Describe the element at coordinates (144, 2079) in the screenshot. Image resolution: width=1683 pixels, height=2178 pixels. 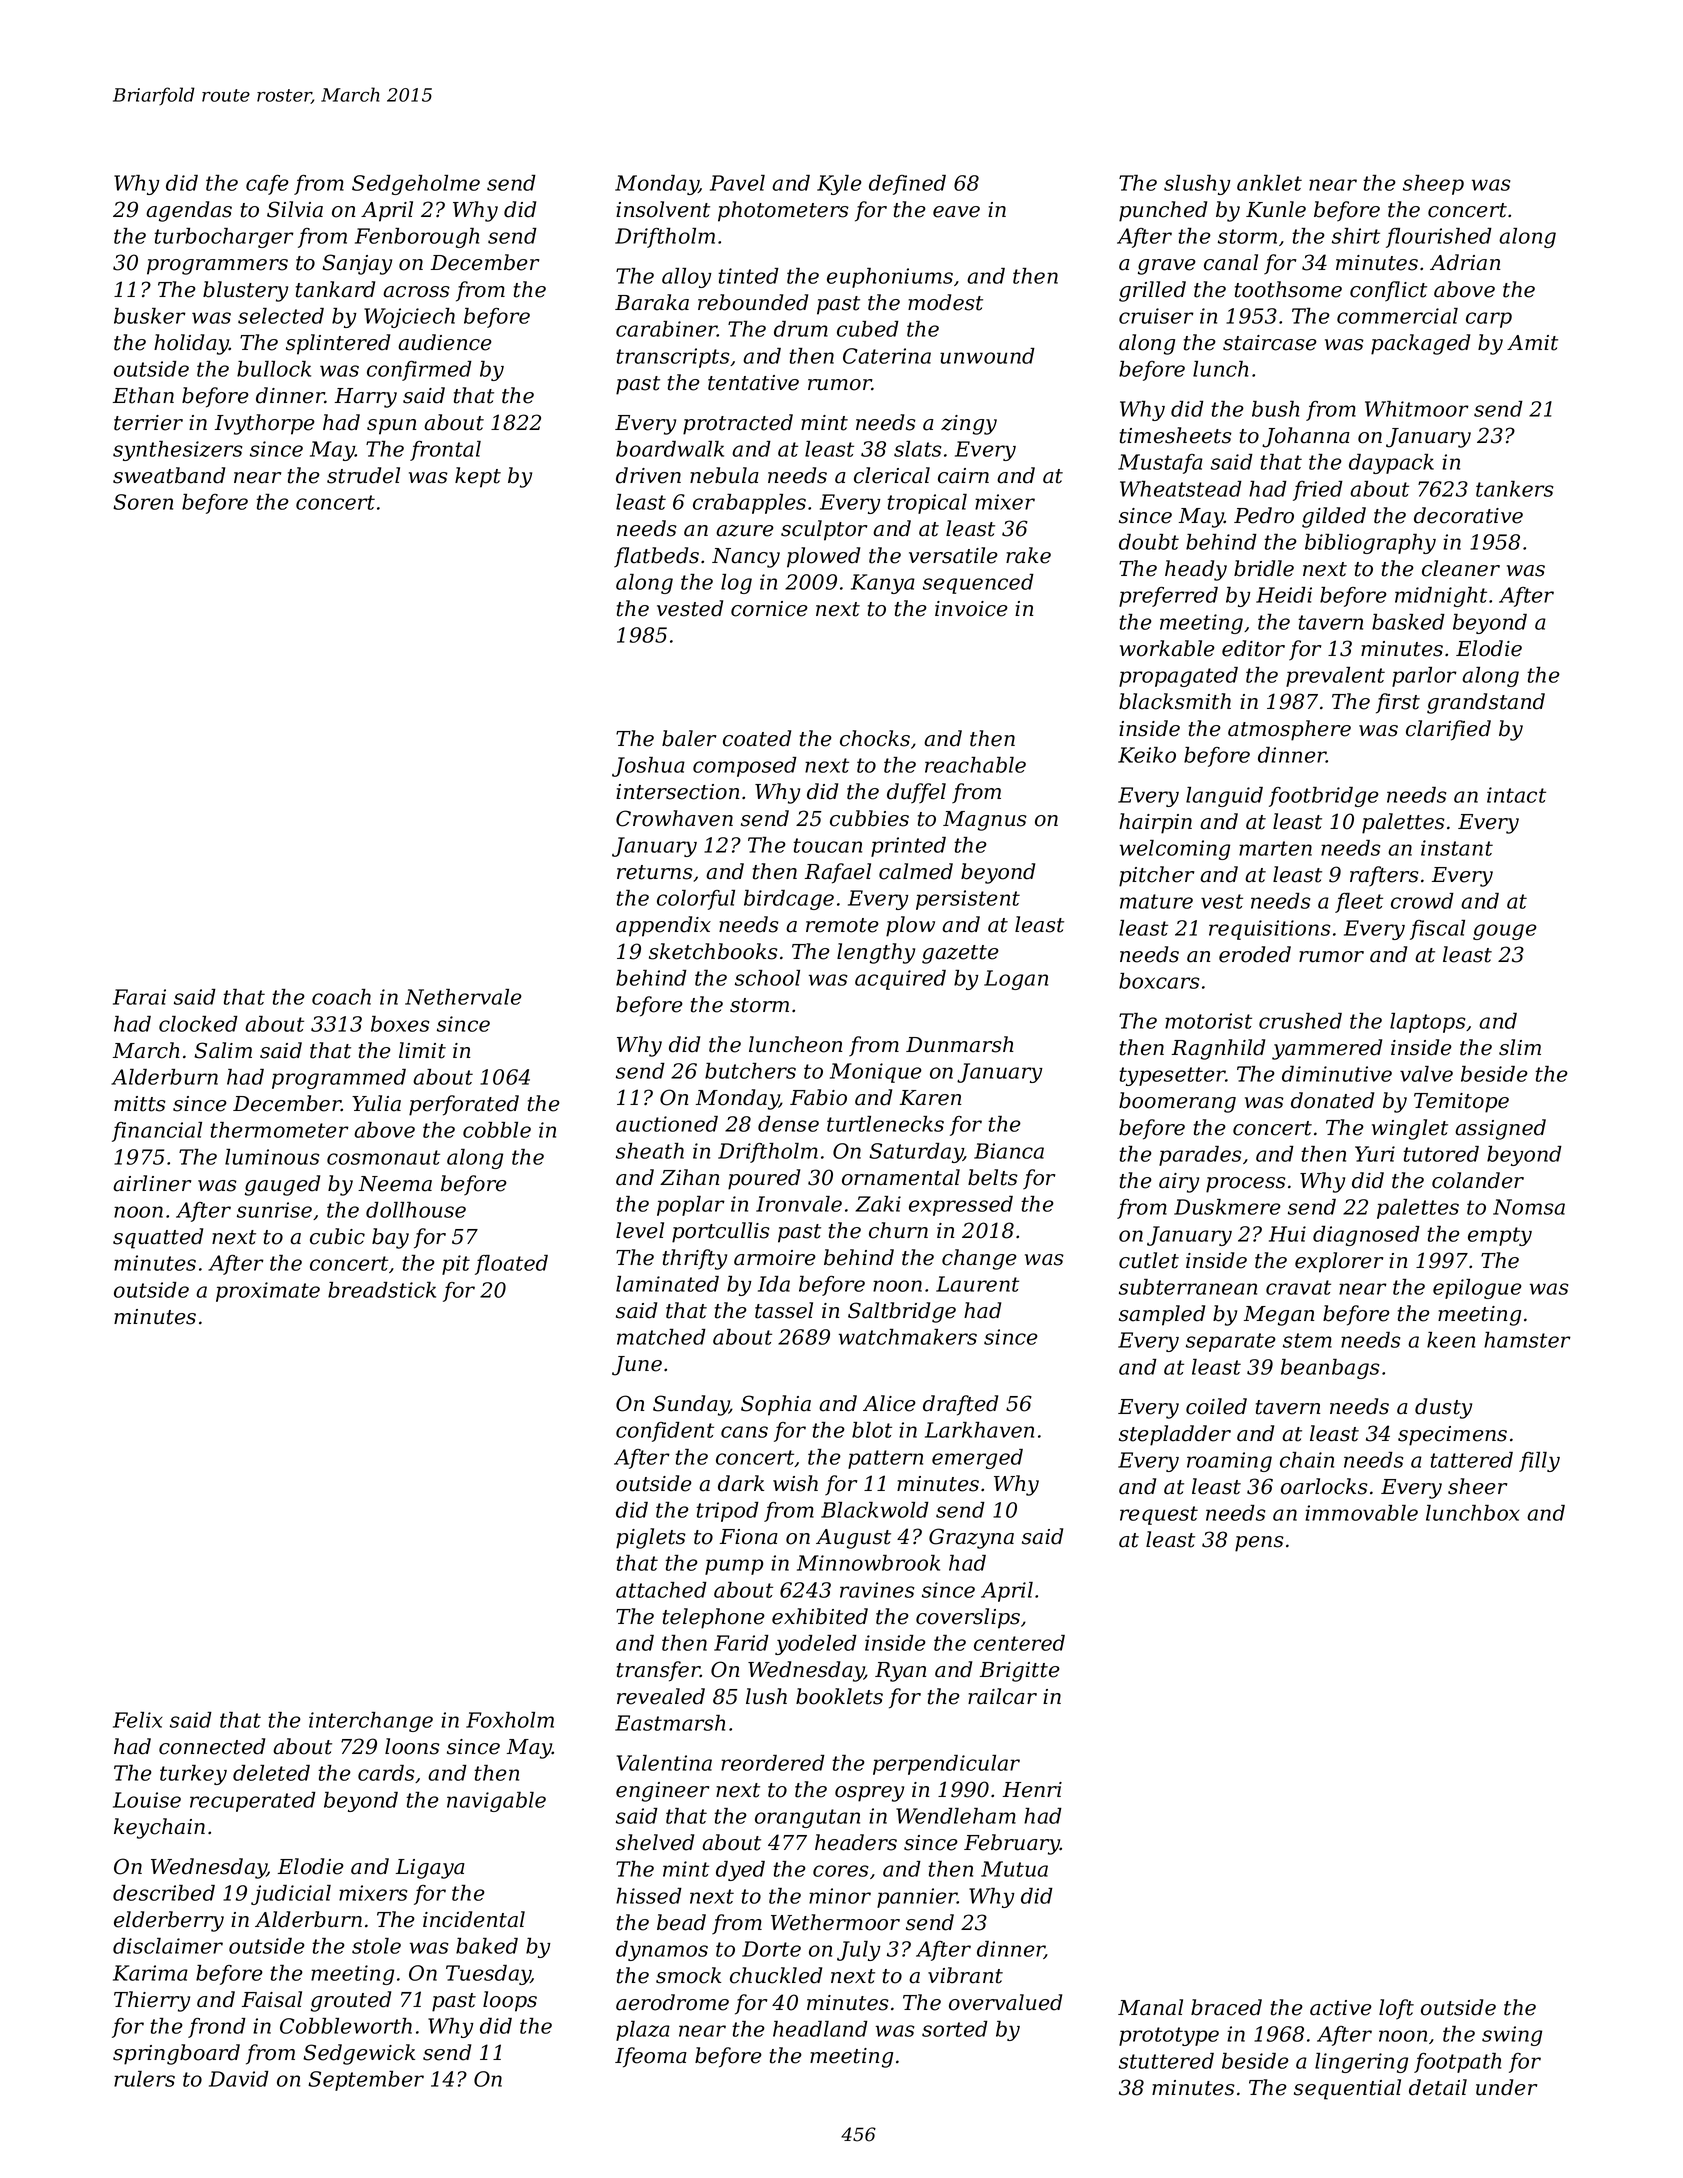
I see `rulers` at that location.
